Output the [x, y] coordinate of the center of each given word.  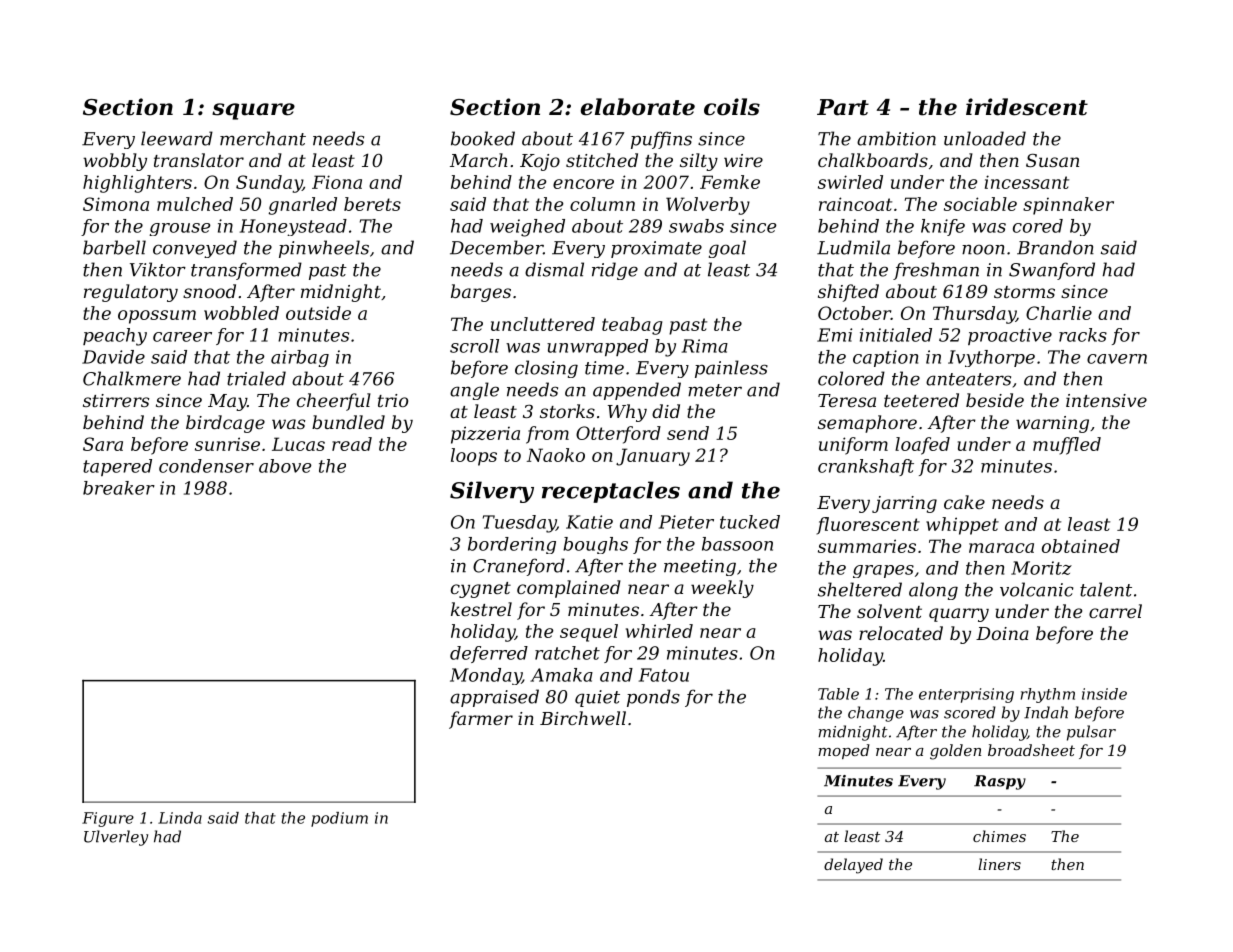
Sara [103, 444]
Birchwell [583, 718]
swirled [850, 182]
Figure [108, 819]
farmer [481, 720]
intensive [1106, 400]
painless [731, 369]
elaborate [638, 107]
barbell [114, 247]
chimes [999, 836]
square [253, 111]
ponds [653, 698]
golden [955, 752]
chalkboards [873, 160]
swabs [696, 226]
